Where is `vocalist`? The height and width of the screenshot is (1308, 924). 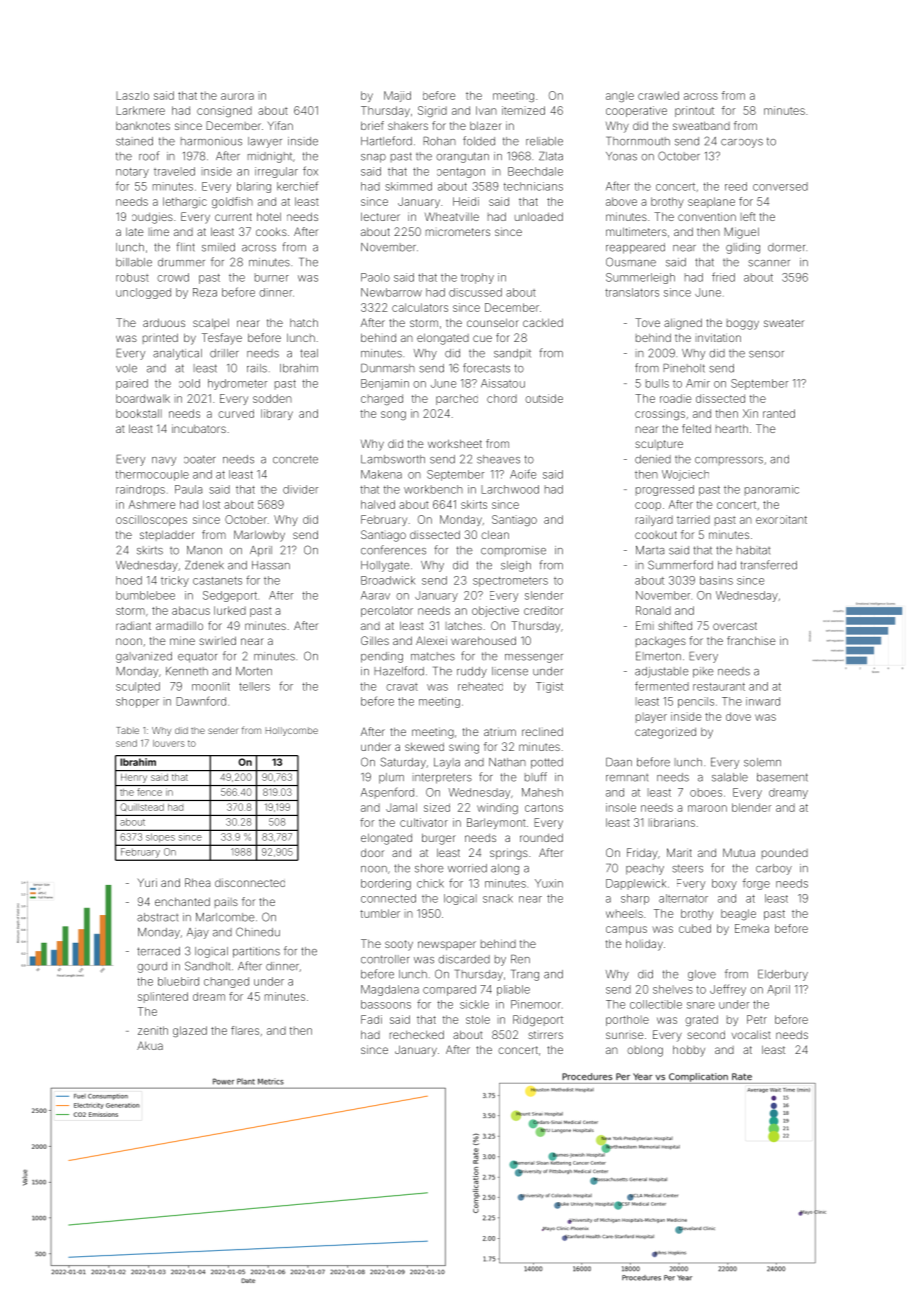 vocalist is located at coordinates (751, 1034).
